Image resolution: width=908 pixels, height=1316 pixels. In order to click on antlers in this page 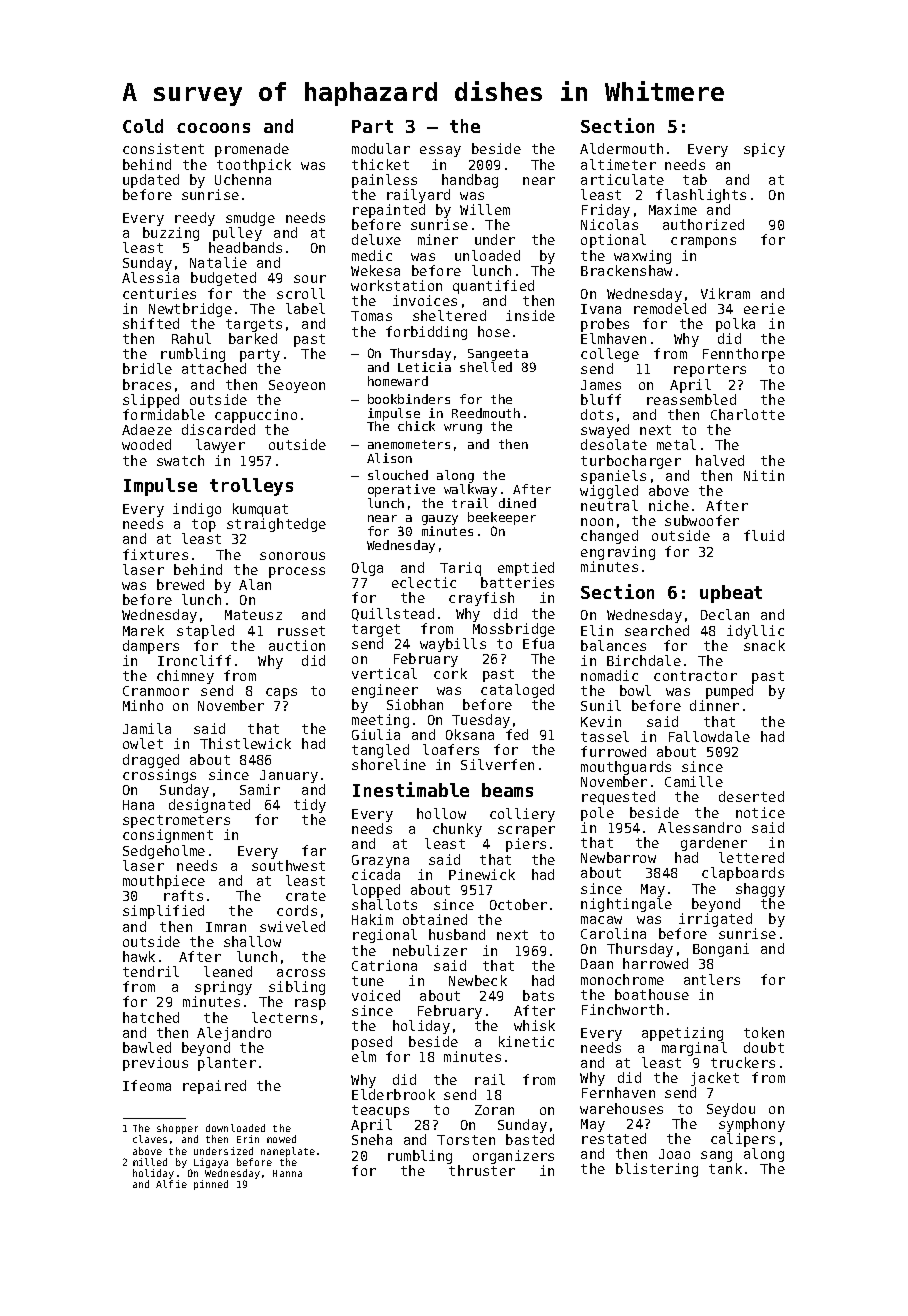, I will do `click(712, 979)`.
